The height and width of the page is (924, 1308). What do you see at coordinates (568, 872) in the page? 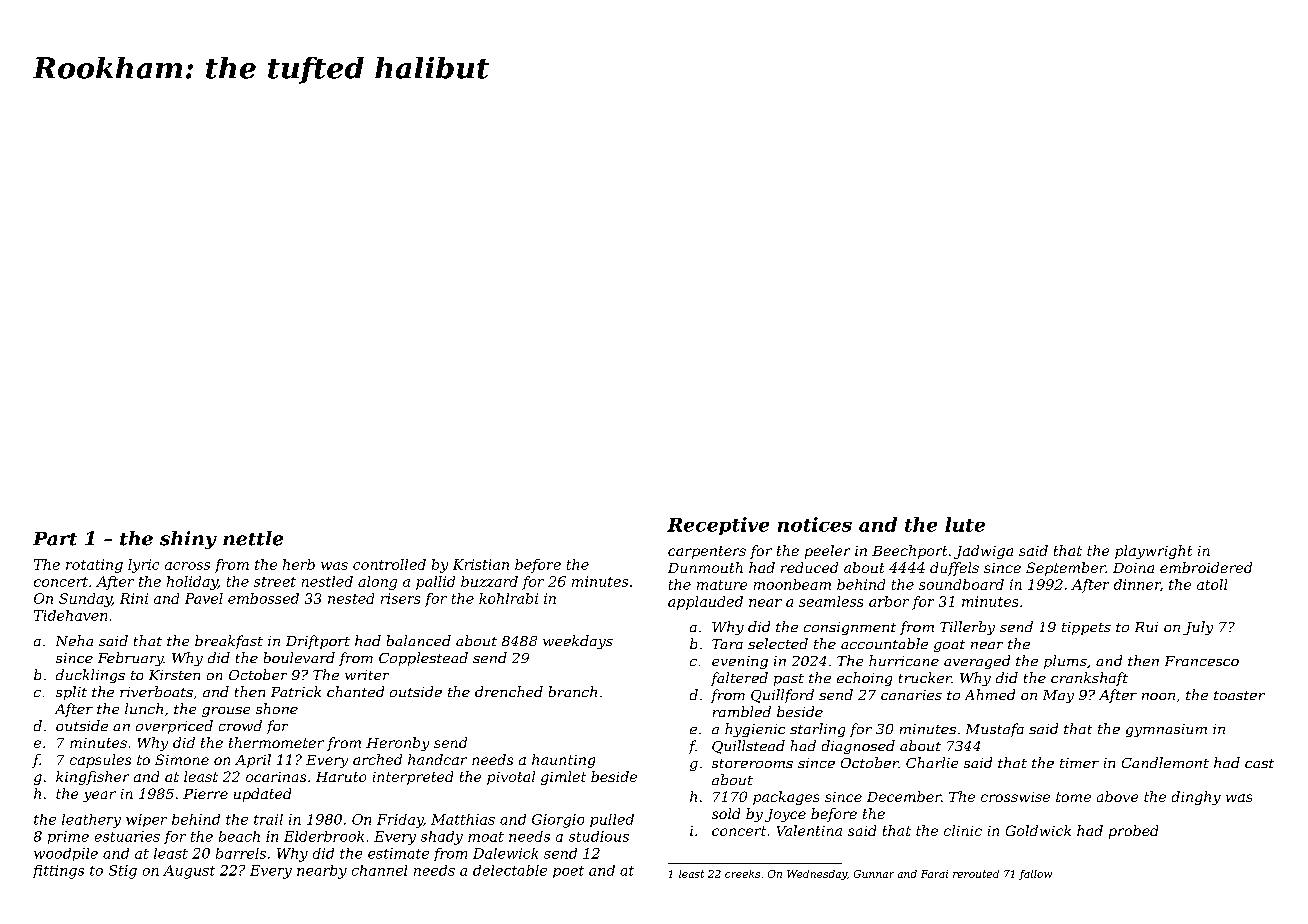
I see `poet` at bounding box center [568, 872].
